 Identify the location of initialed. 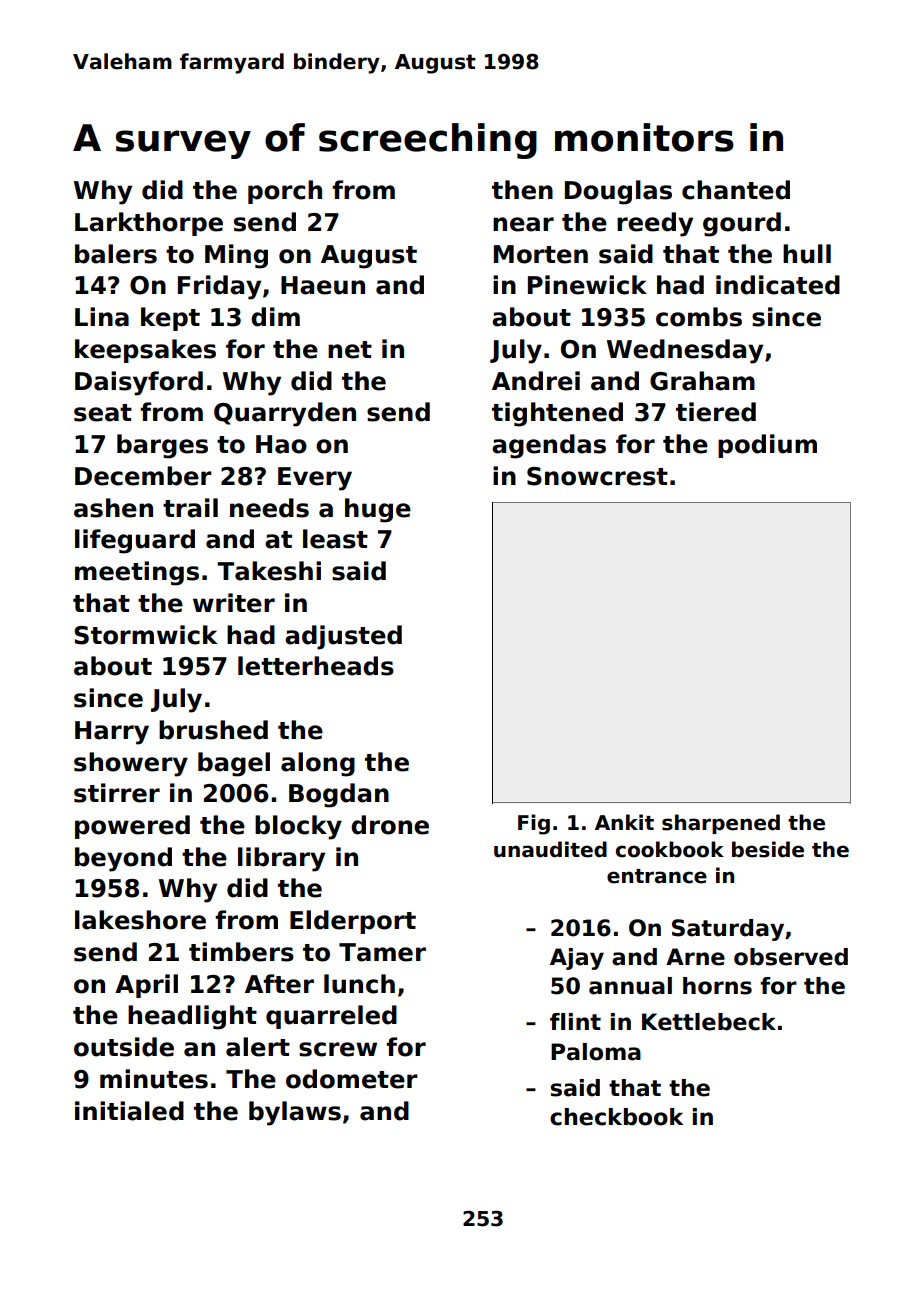
(129, 1111).
